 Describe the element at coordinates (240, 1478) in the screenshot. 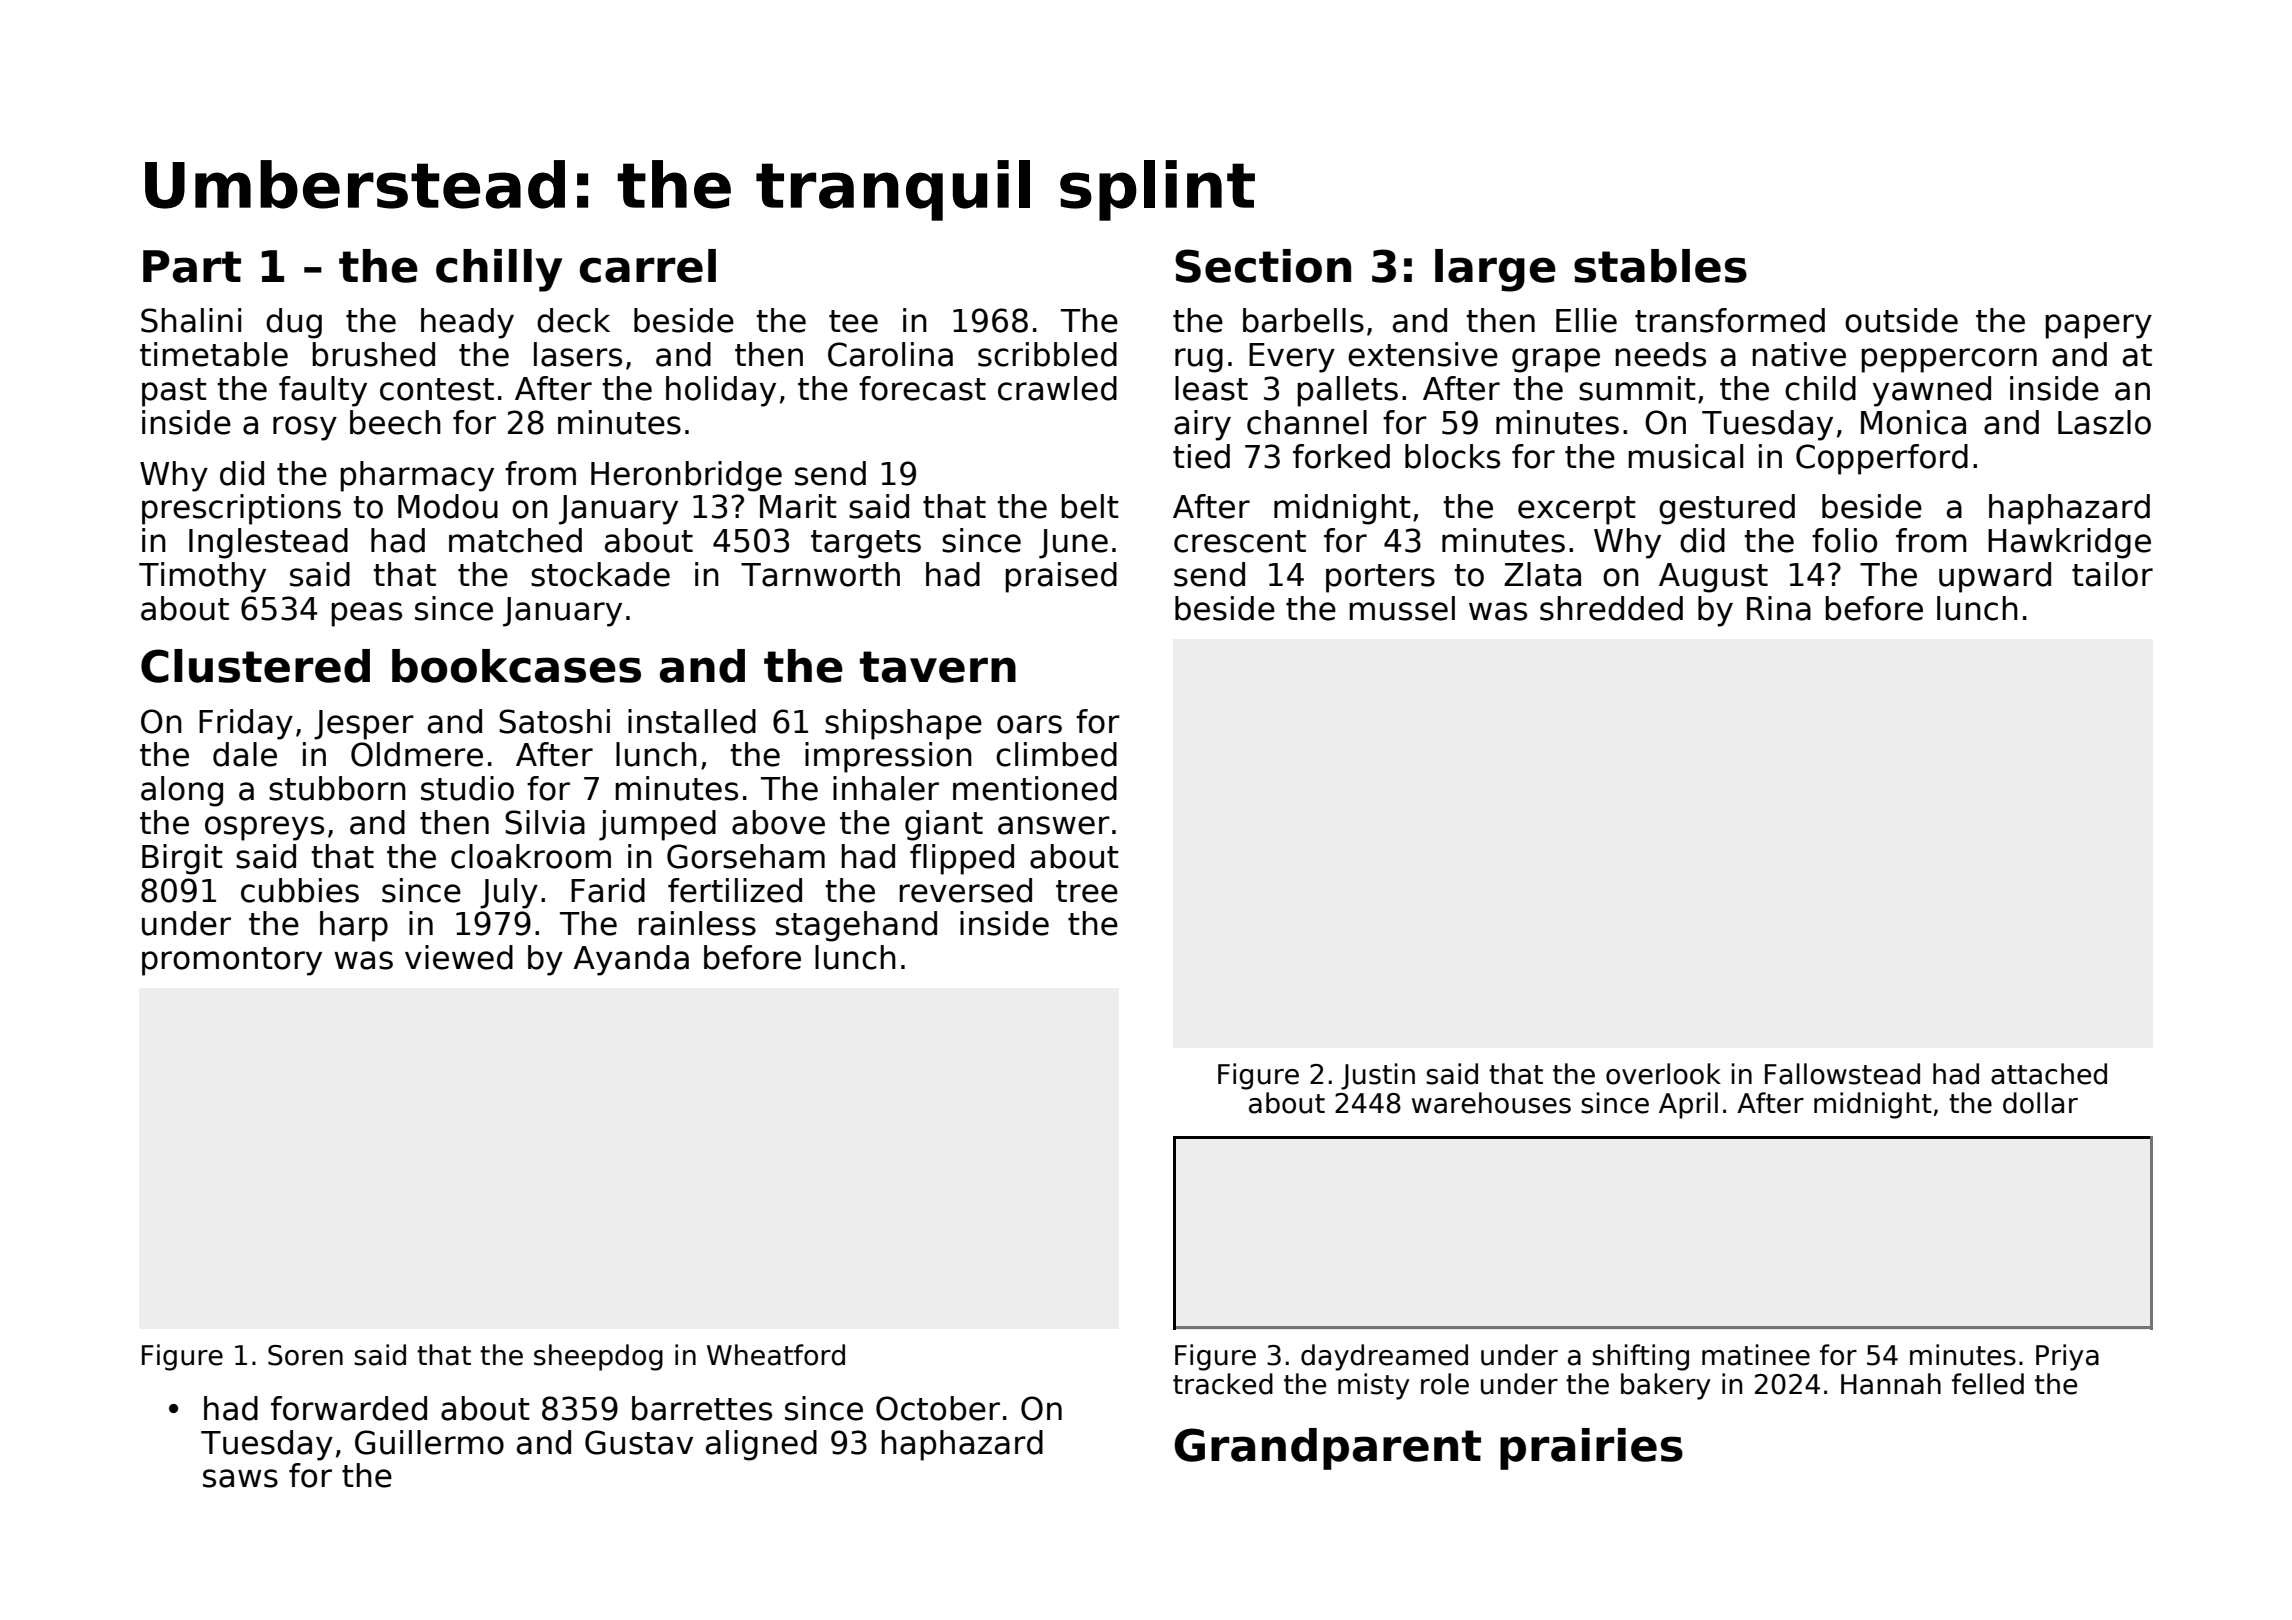

I see `saws` at that location.
